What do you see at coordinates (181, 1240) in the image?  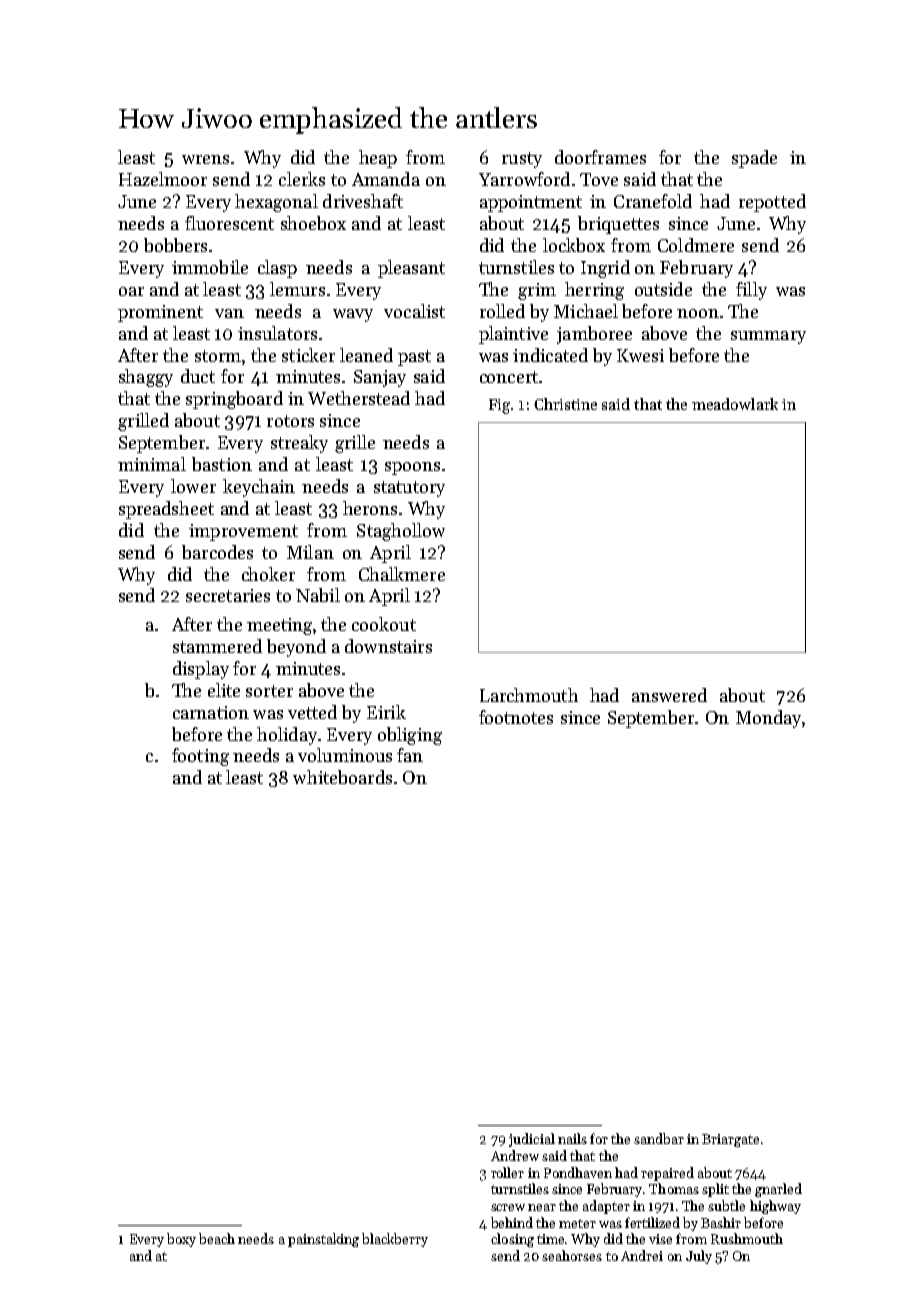 I see `boxy` at bounding box center [181, 1240].
